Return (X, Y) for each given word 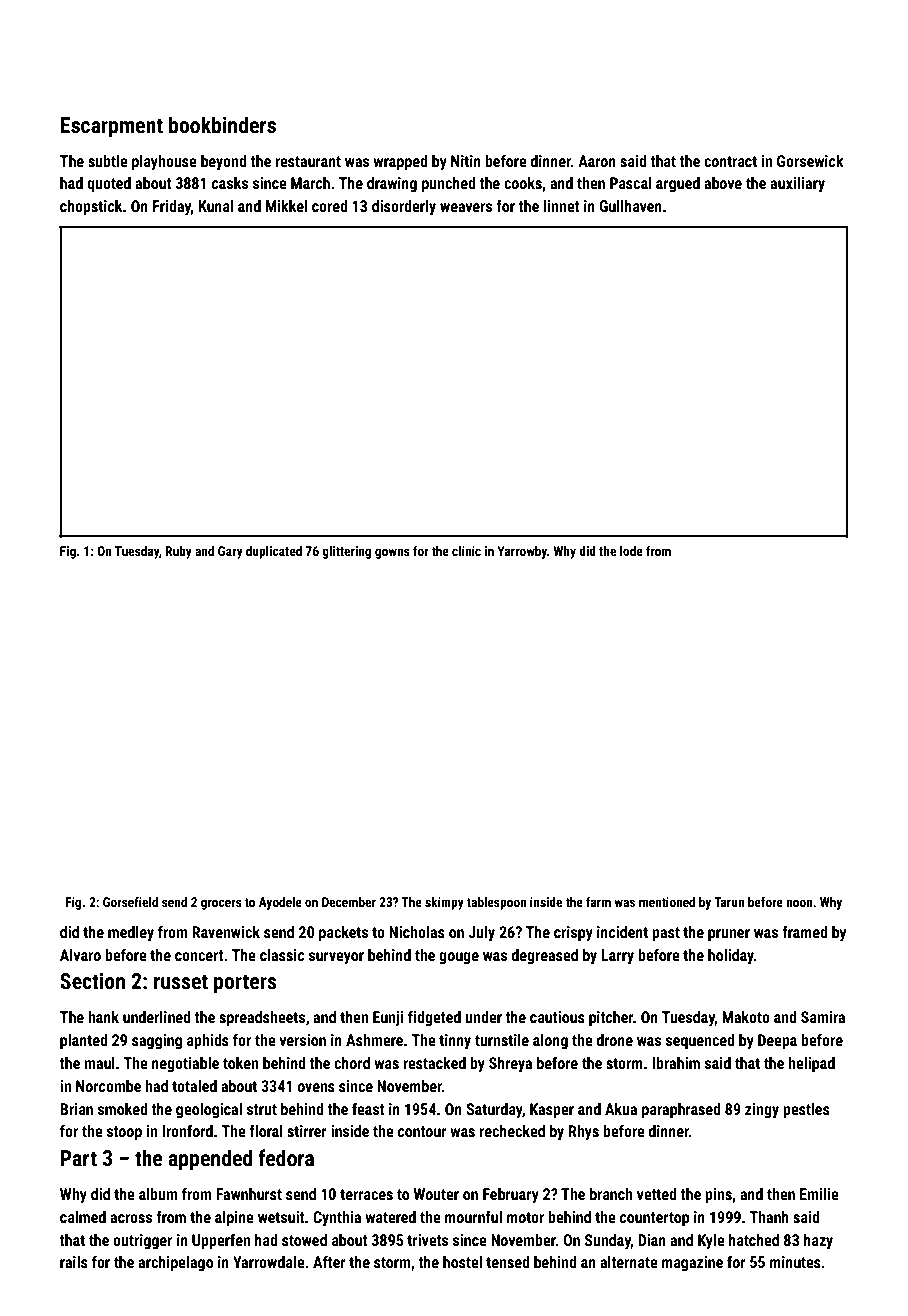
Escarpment (112, 127)
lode (631, 551)
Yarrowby (522, 552)
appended (210, 1160)
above (723, 183)
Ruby (178, 552)
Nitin (466, 161)
